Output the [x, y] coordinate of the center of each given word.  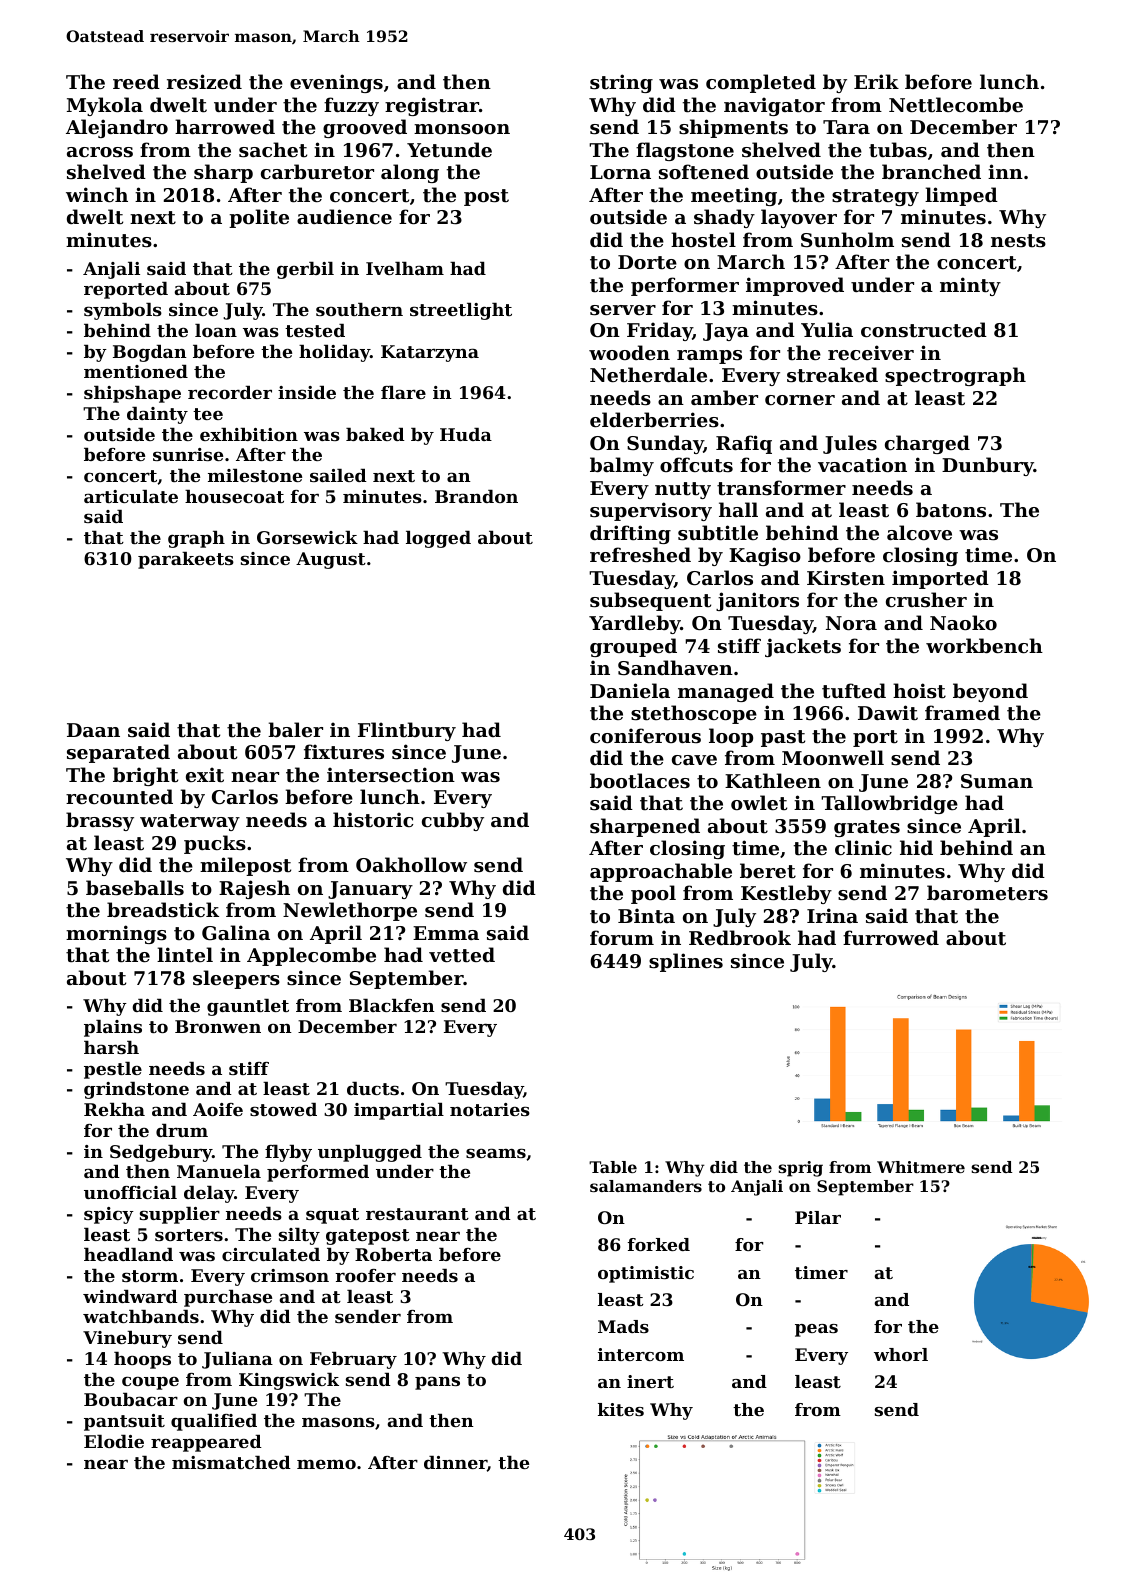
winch [97, 194]
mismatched [231, 1462]
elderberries [654, 420]
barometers [987, 893]
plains [113, 1028]
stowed [283, 1109]
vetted [462, 955]
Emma [446, 933]
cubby [453, 821]
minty [970, 286]
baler [295, 729]
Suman [997, 781]
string [621, 83]
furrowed [891, 937]
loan [216, 330]
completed [761, 83]
